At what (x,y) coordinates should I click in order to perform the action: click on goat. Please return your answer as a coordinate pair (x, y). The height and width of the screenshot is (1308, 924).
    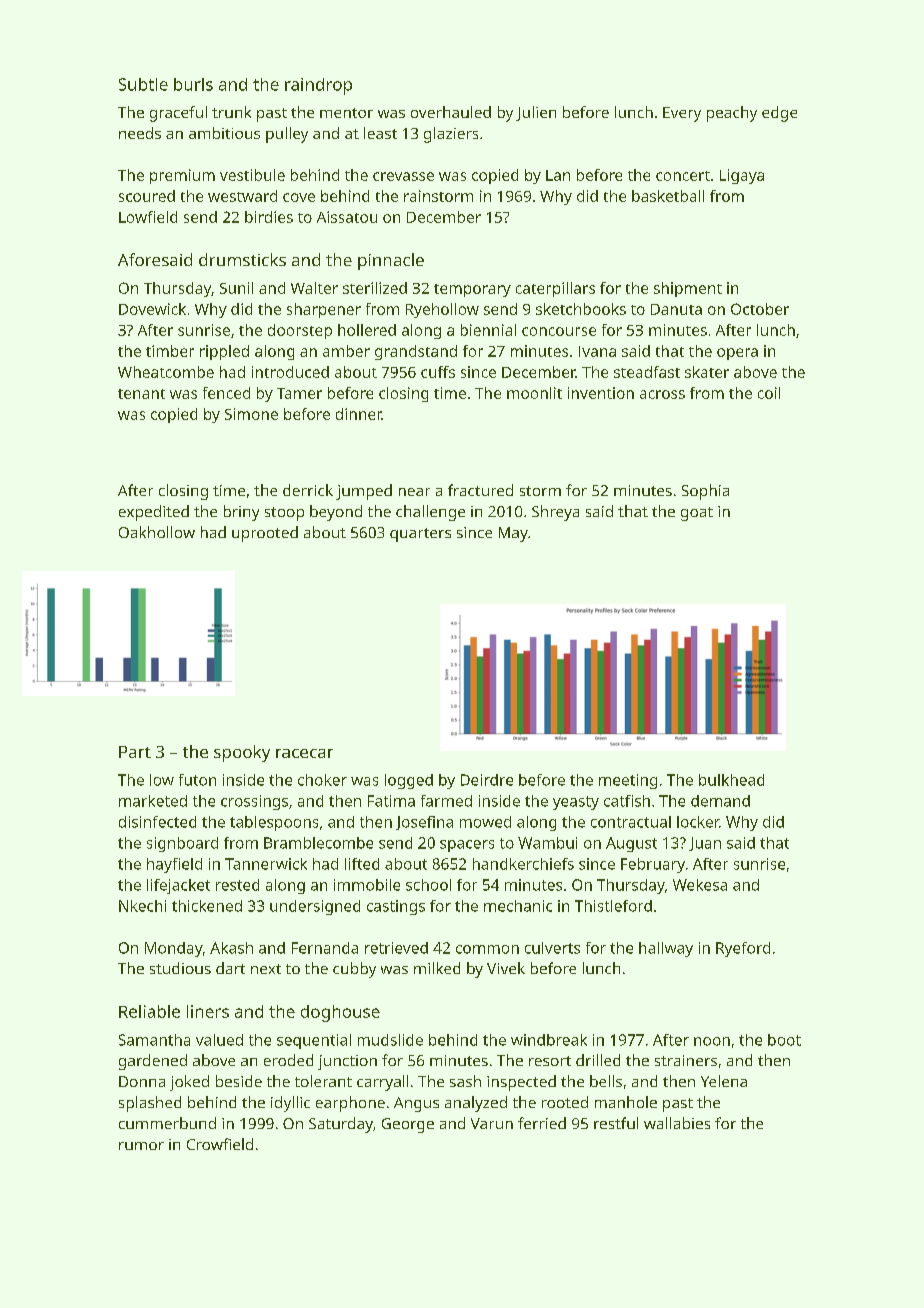
    Looking at the image, I should click on (697, 514).
